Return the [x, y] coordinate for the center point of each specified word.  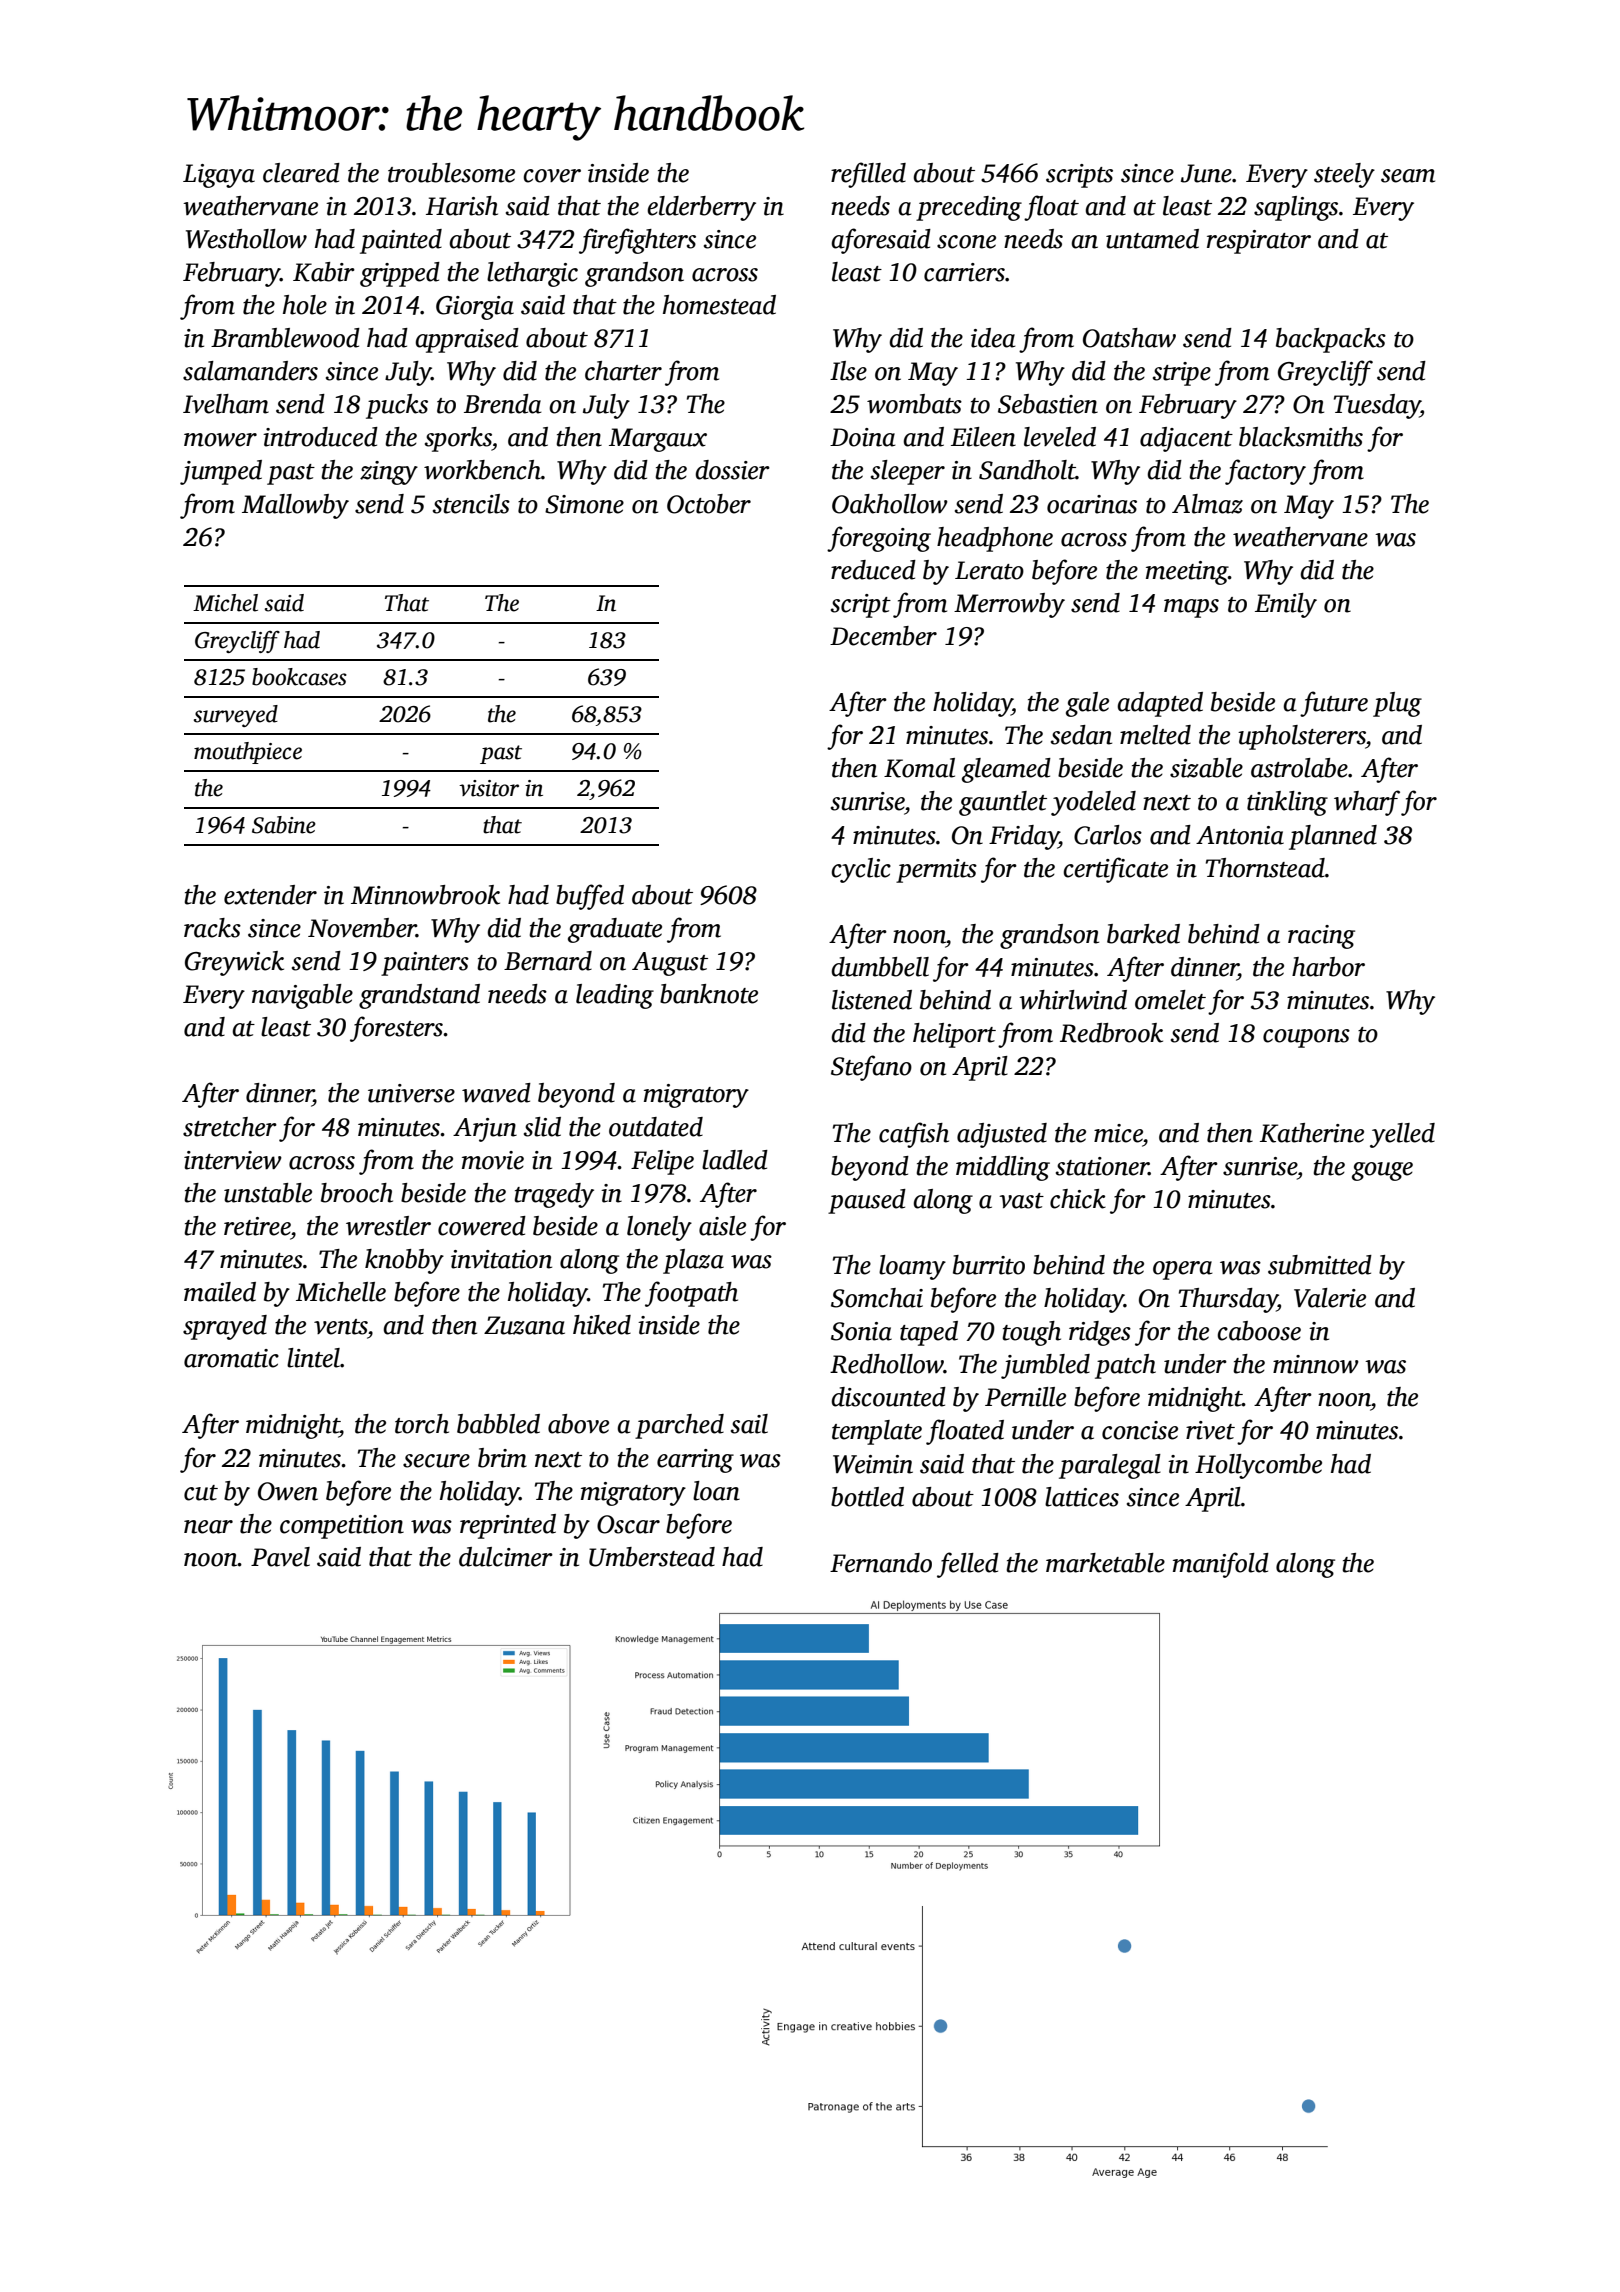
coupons [1306, 1038]
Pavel [280, 1557]
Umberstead [652, 1557]
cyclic [861, 870]
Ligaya [219, 176]
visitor [489, 788]
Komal [919, 768]
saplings [1296, 208]
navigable [302, 996]
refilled [868, 175]
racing [1321, 937]
